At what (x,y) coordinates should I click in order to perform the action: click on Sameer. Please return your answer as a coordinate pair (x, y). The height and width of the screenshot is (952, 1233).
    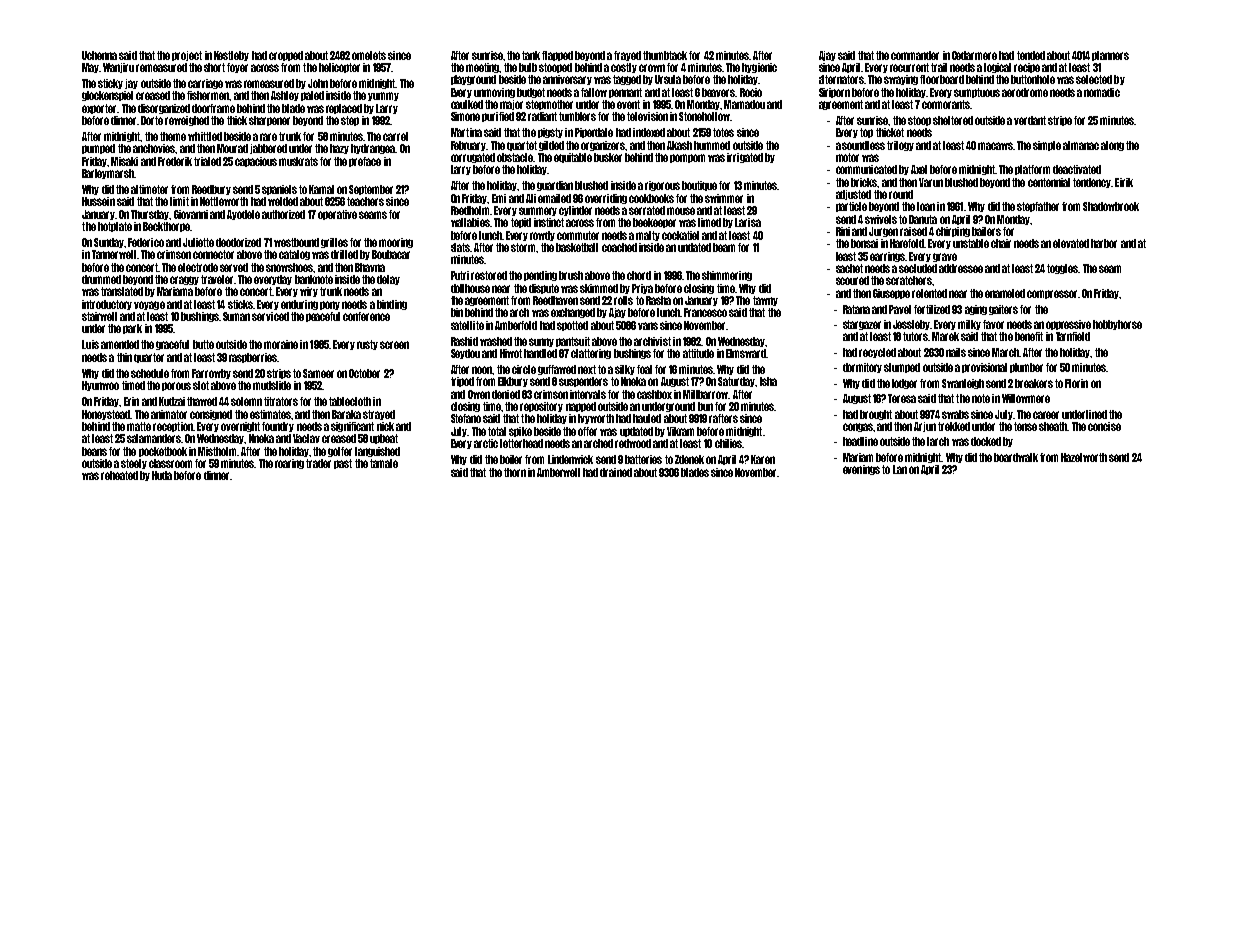
    Looking at the image, I should click on (318, 373).
